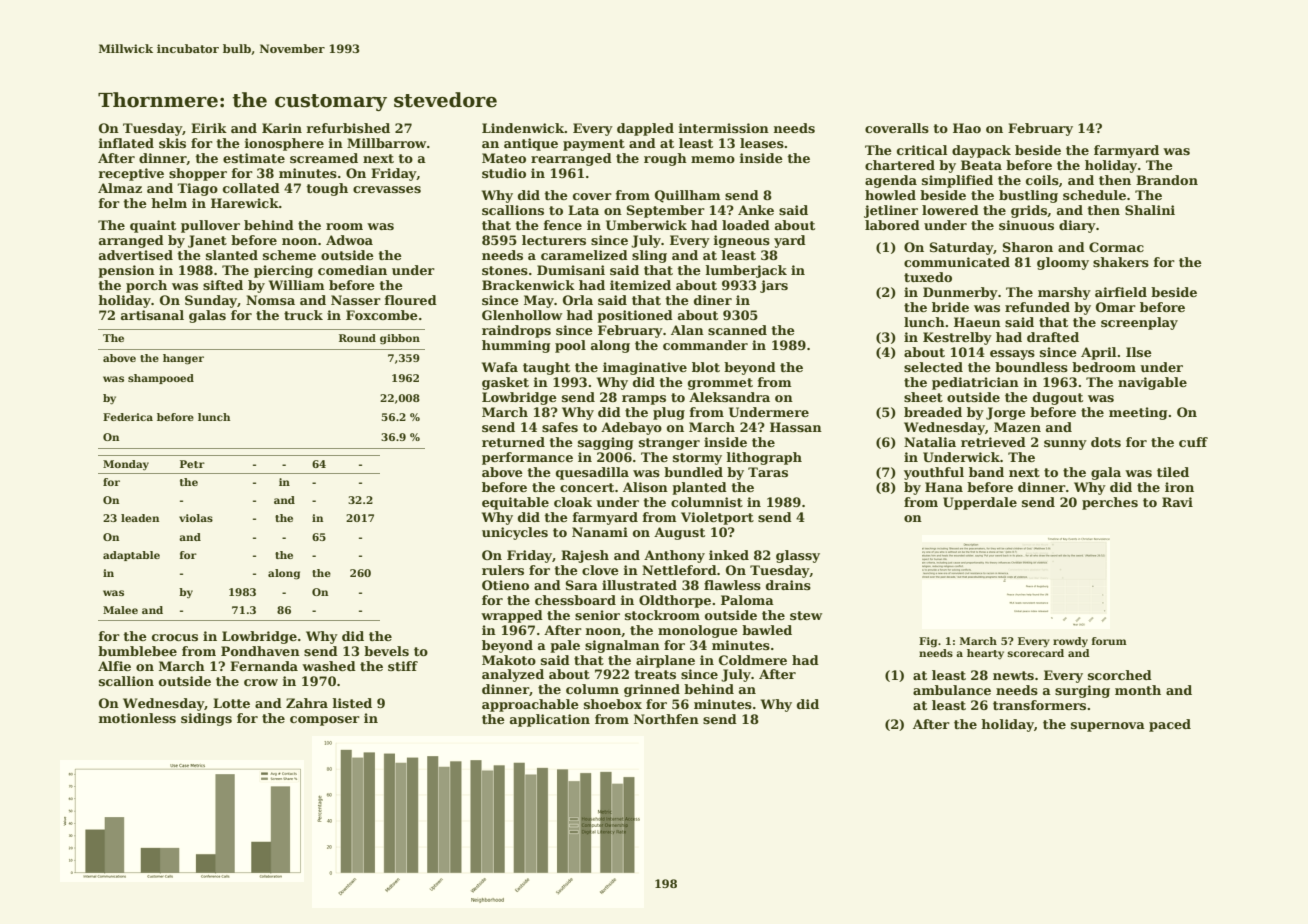  Describe the element at coordinates (126, 143) in the screenshot. I see `inflated` at that location.
